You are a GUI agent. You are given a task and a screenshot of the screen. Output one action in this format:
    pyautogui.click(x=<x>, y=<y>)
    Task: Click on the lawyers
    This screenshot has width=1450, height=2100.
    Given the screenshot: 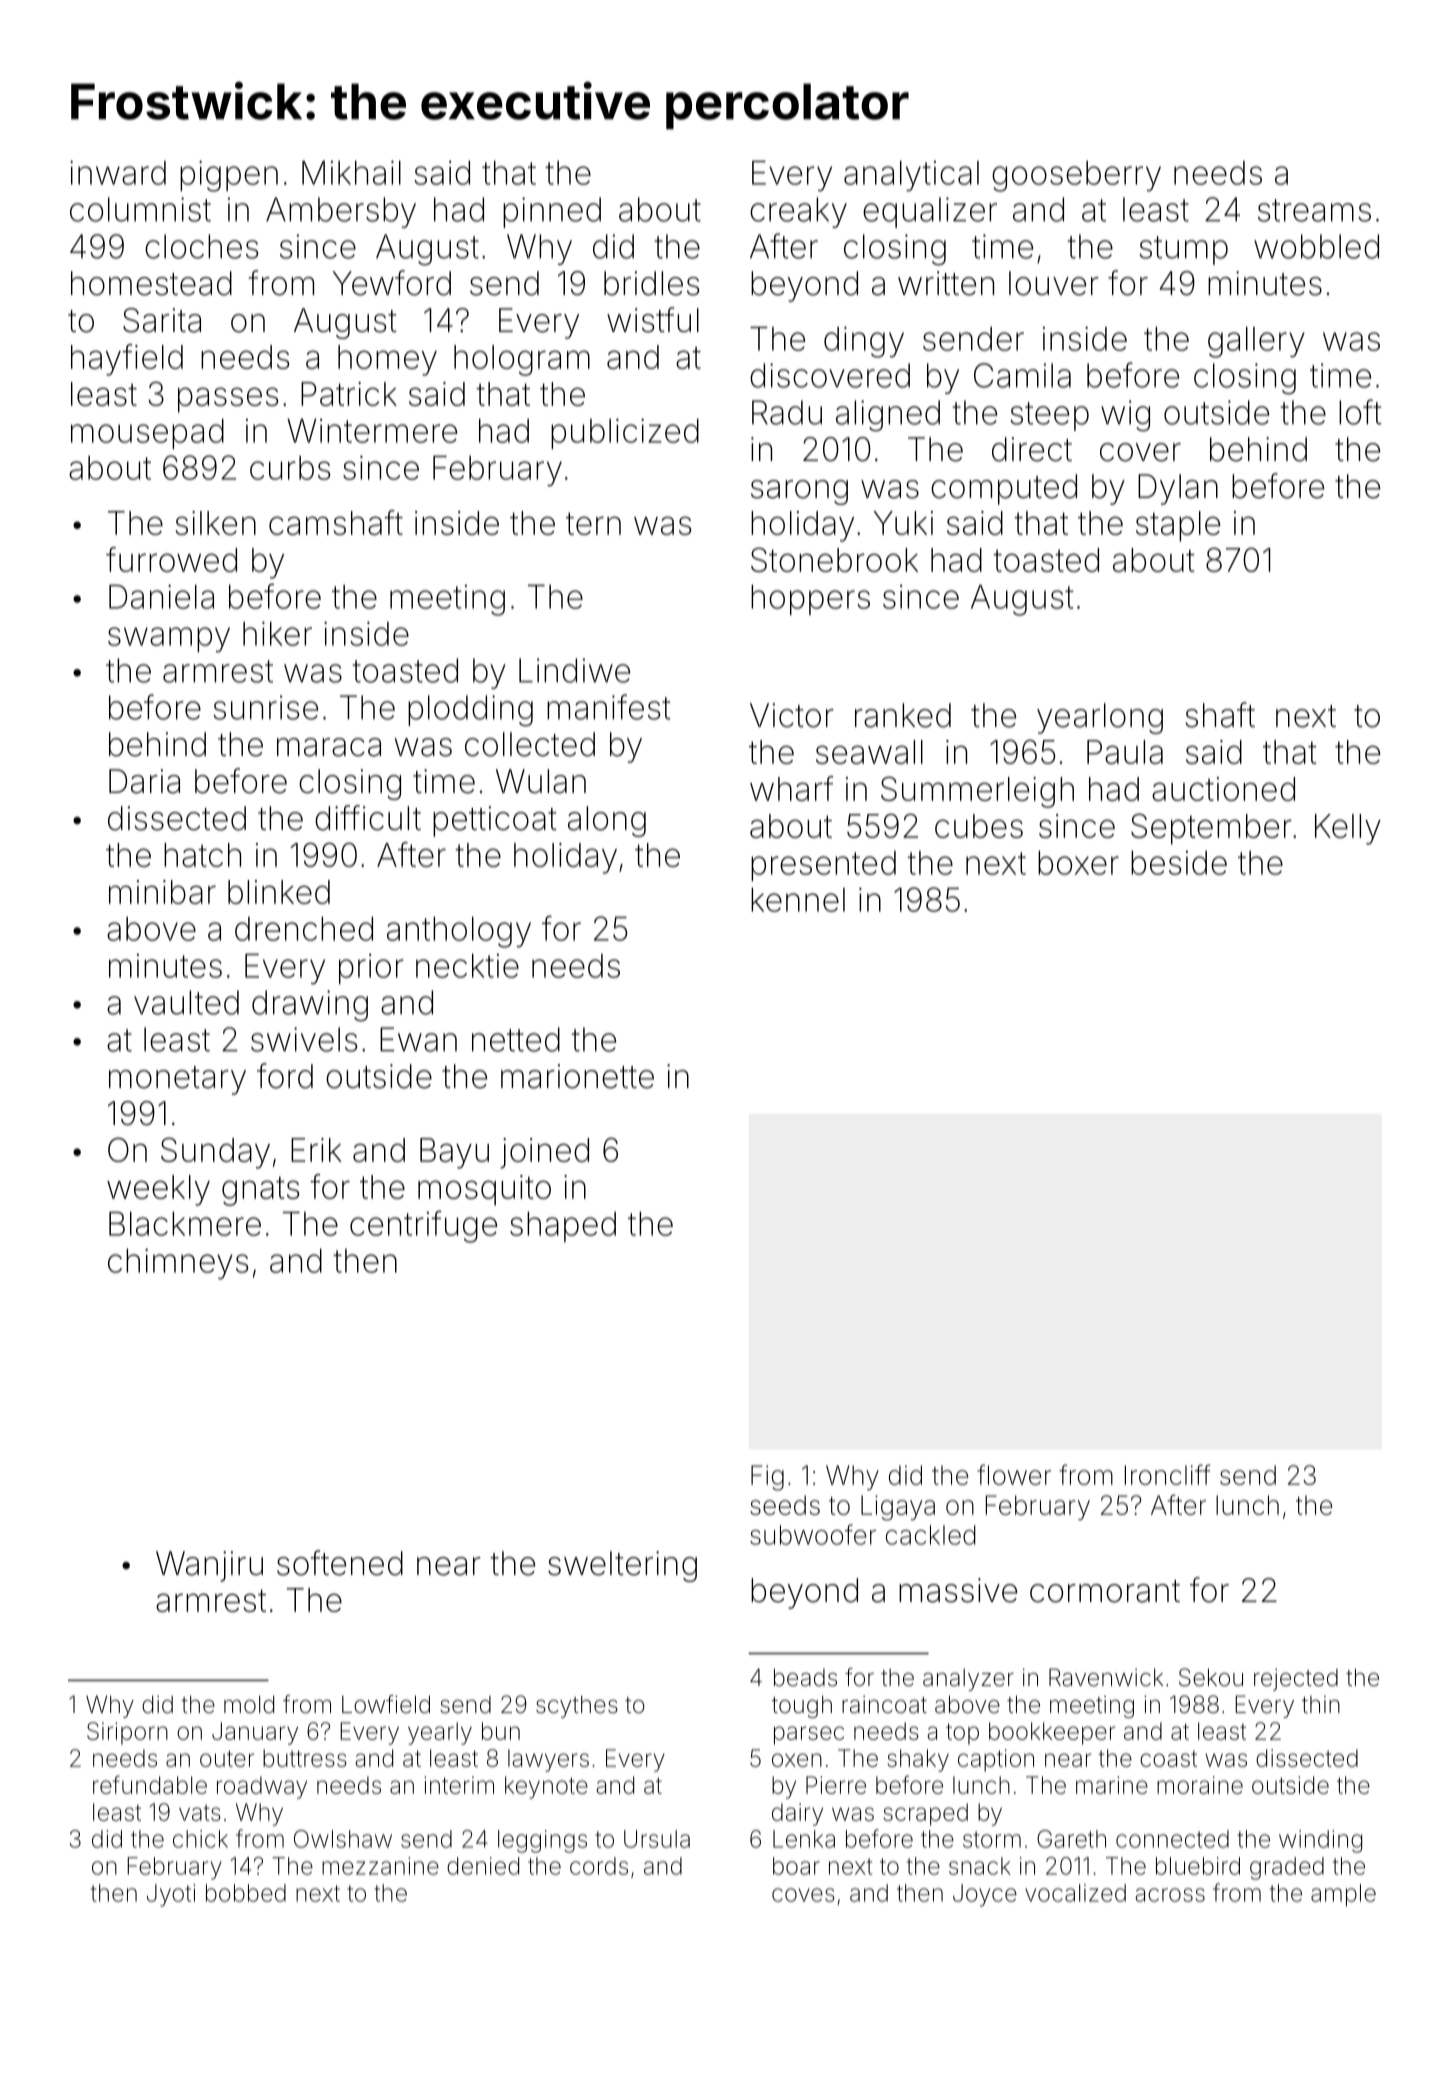 What is the action you would take?
    pyautogui.click(x=548, y=1760)
